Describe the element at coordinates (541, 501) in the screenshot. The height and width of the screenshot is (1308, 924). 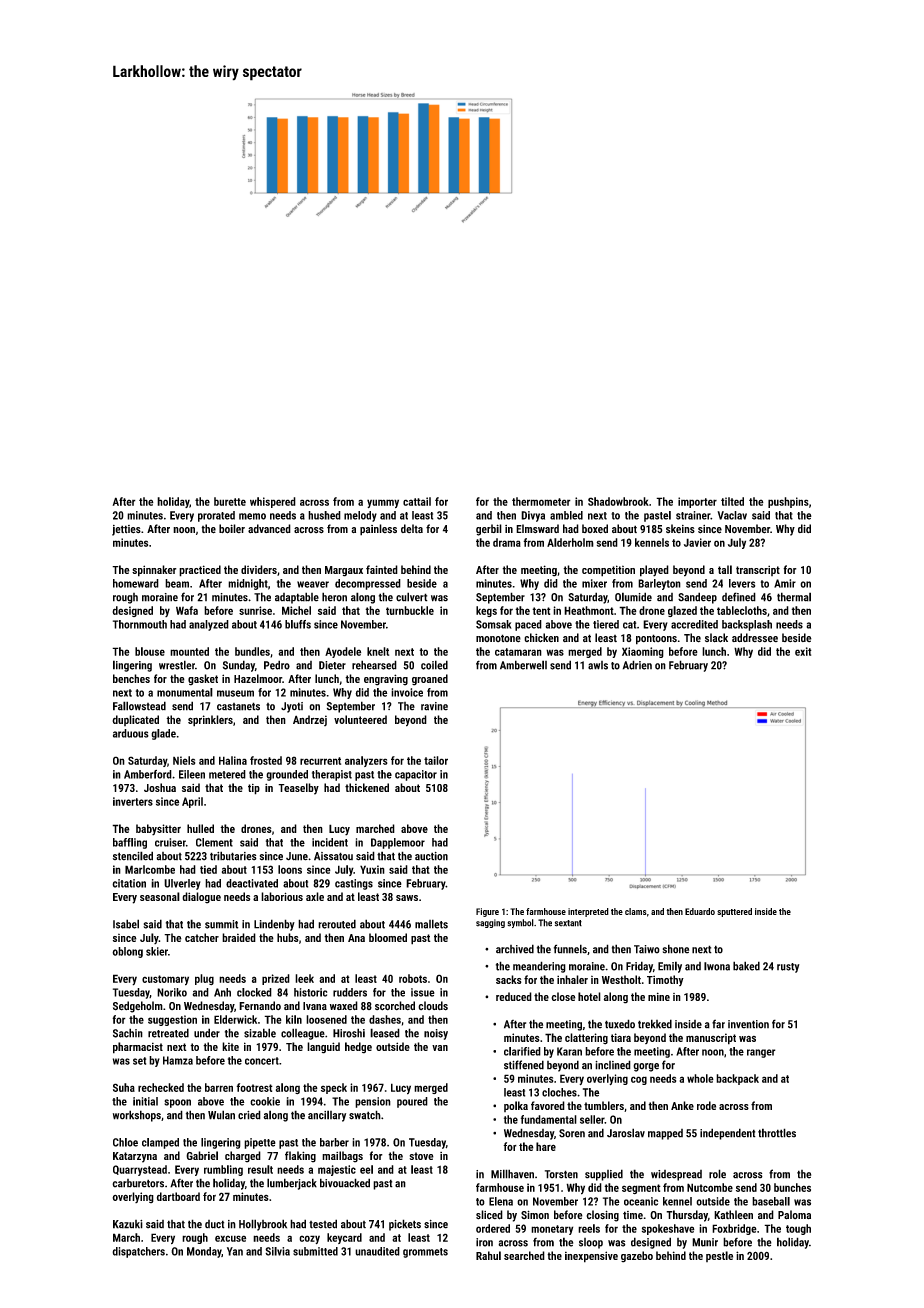
I see `thermometer` at that location.
